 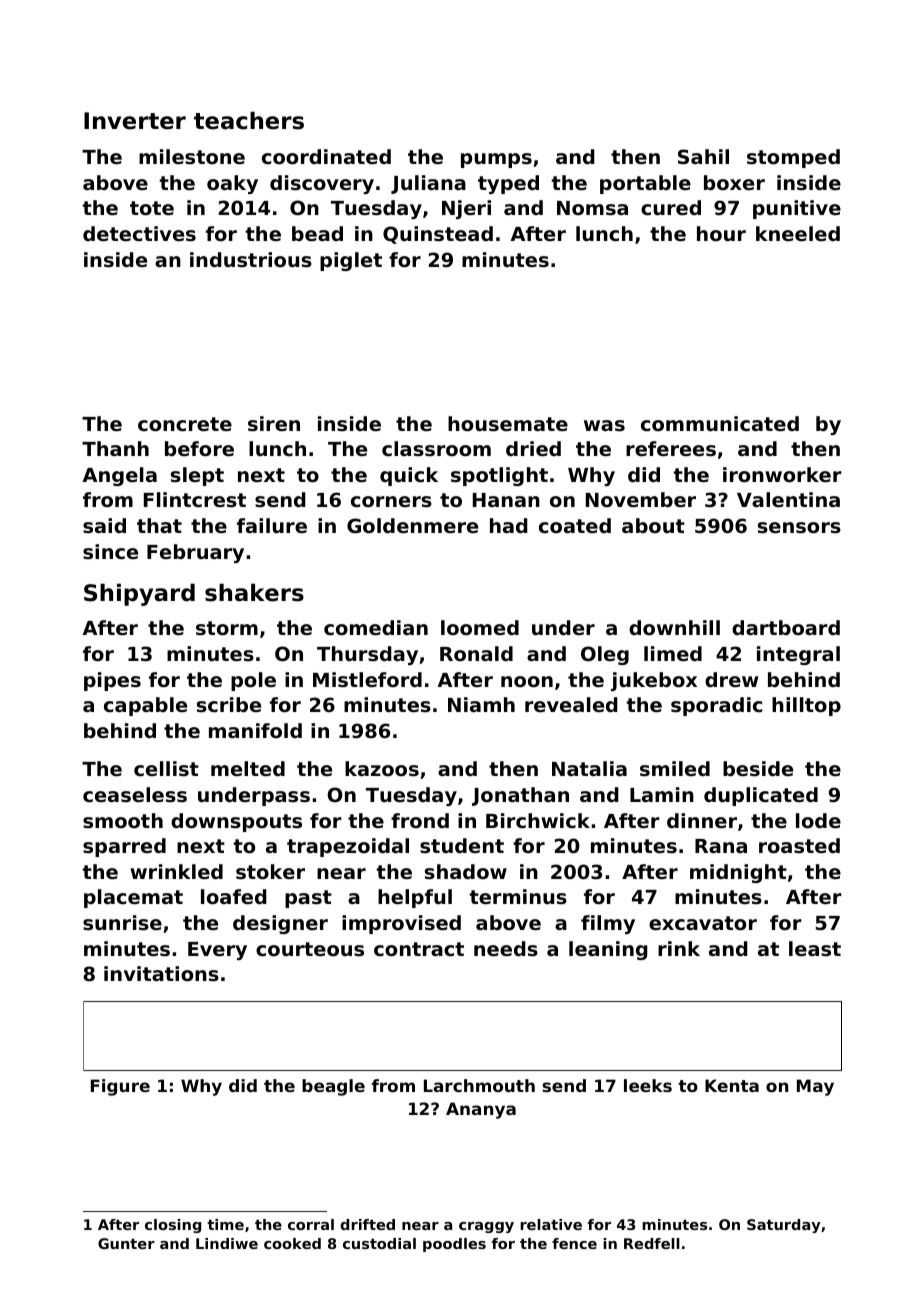 What do you see at coordinates (438, 235) in the screenshot?
I see `Quinstead` at bounding box center [438, 235].
